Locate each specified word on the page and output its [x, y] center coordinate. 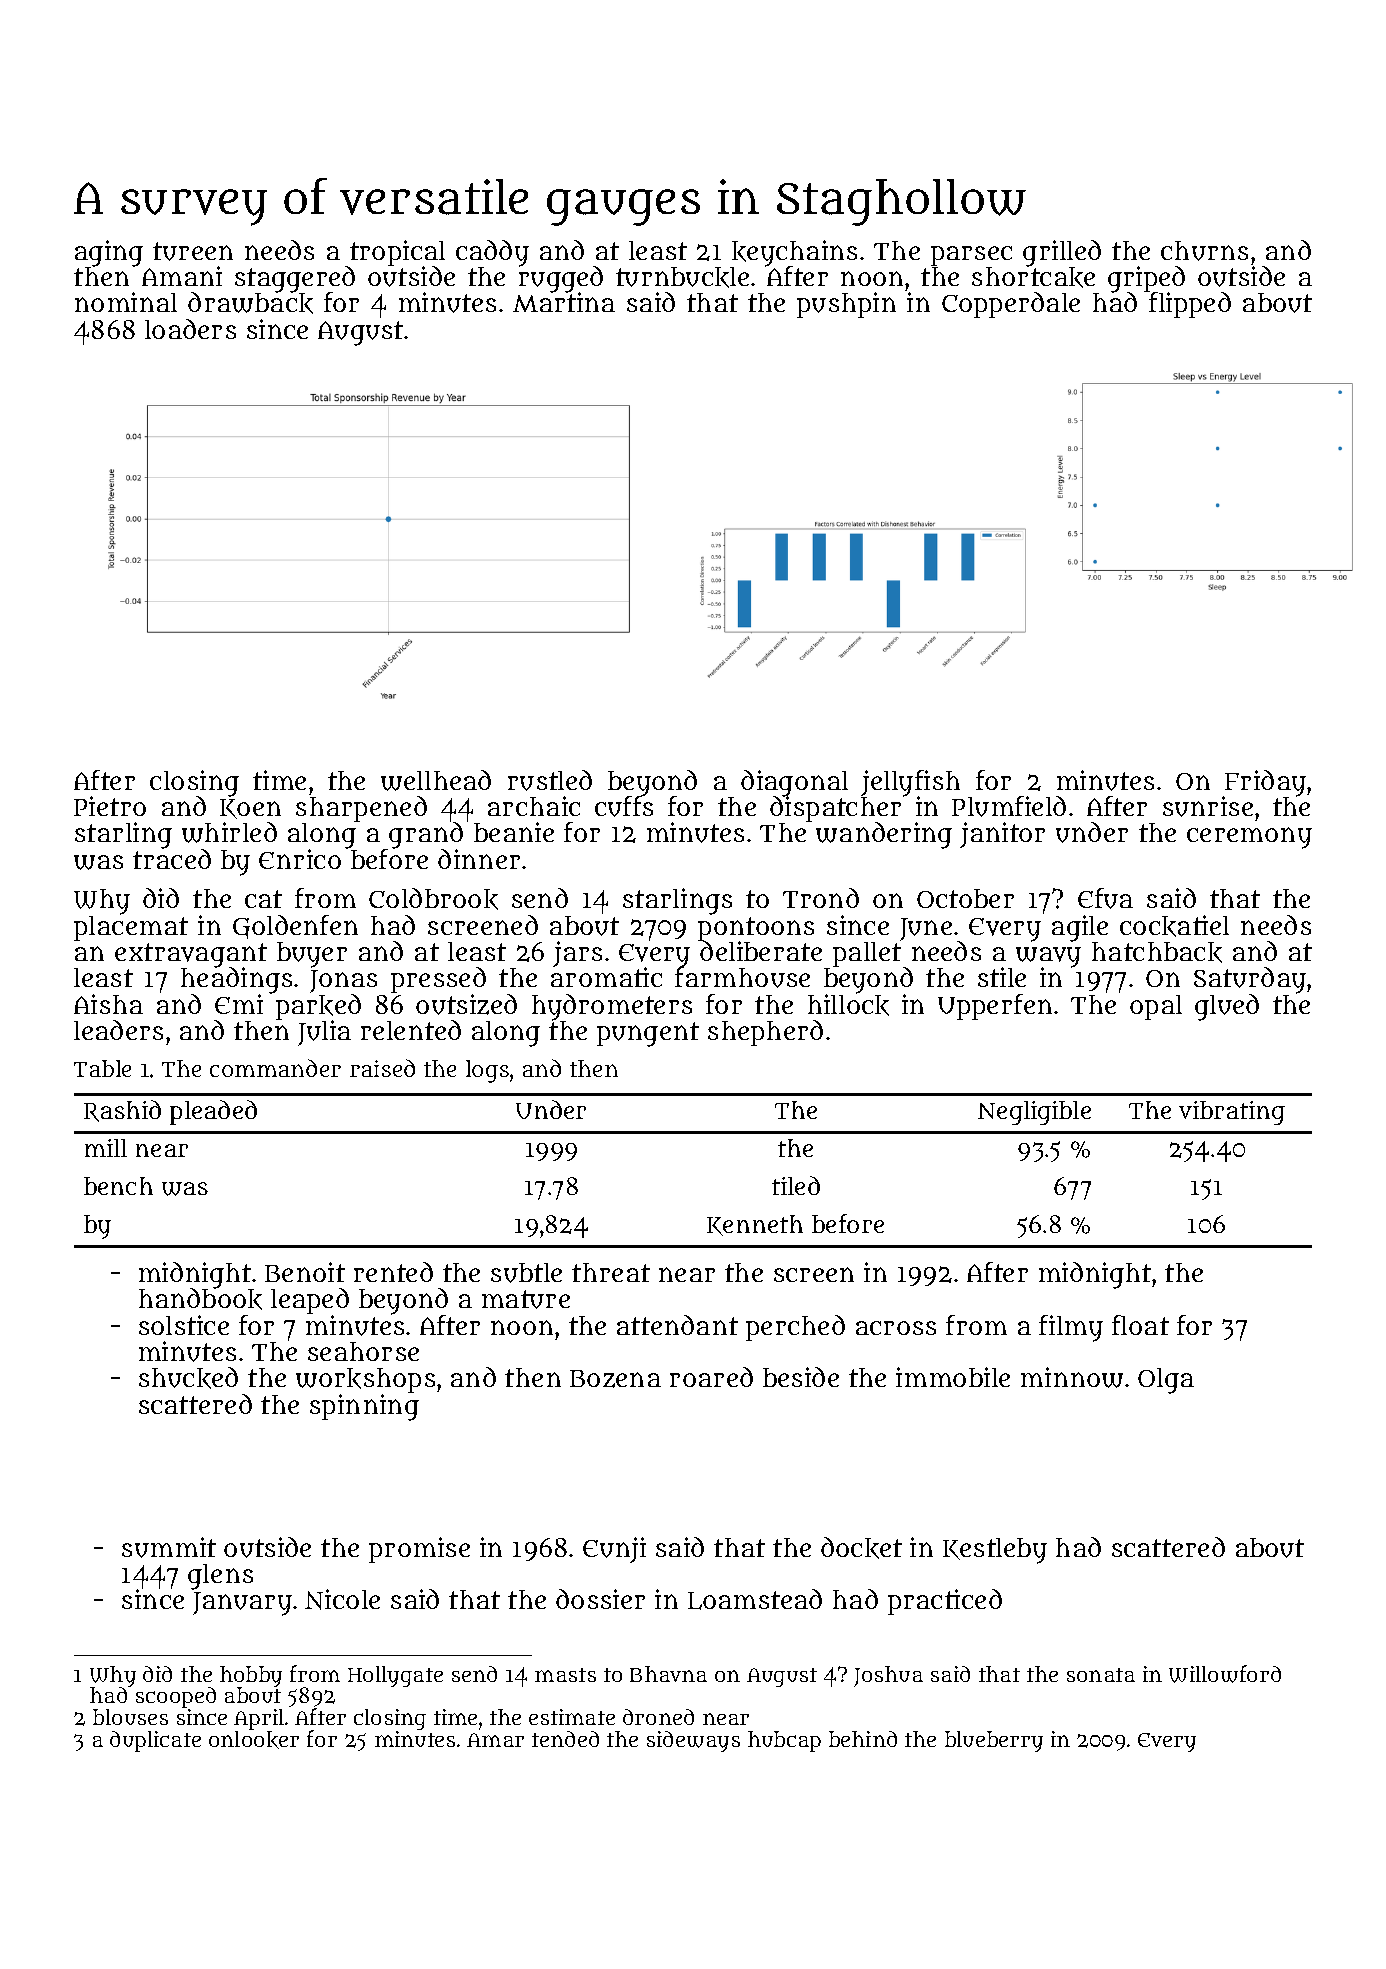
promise [419, 1550]
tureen [193, 251]
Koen [250, 809]
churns [1204, 251]
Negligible [1034, 1113]
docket [861, 1548]
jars [577, 954]
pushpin [846, 305]
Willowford [1225, 1674]
